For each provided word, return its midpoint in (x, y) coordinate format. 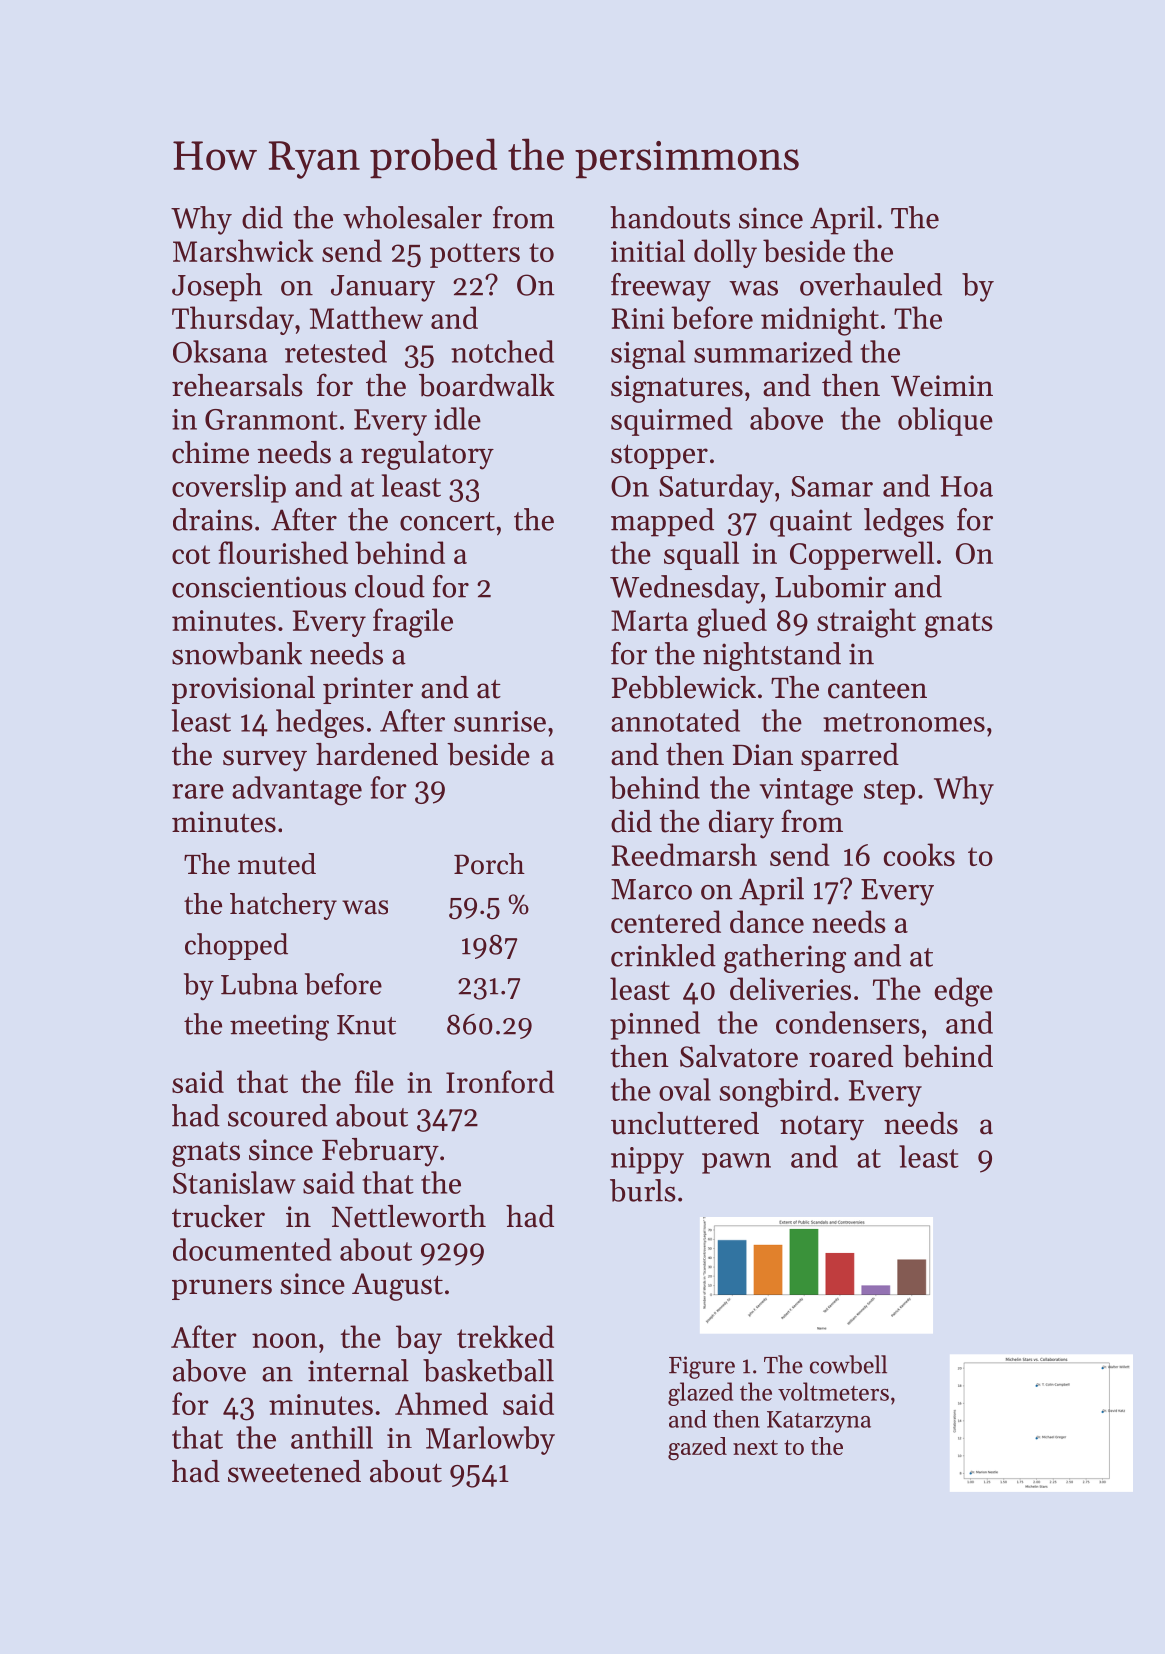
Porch (489, 864)
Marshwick (243, 250)
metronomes (904, 722)
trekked (505, 1336)
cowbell (848, 1364)
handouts (670, 217)
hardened (377, 754)
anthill (332, 1437)
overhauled (871, 284)
